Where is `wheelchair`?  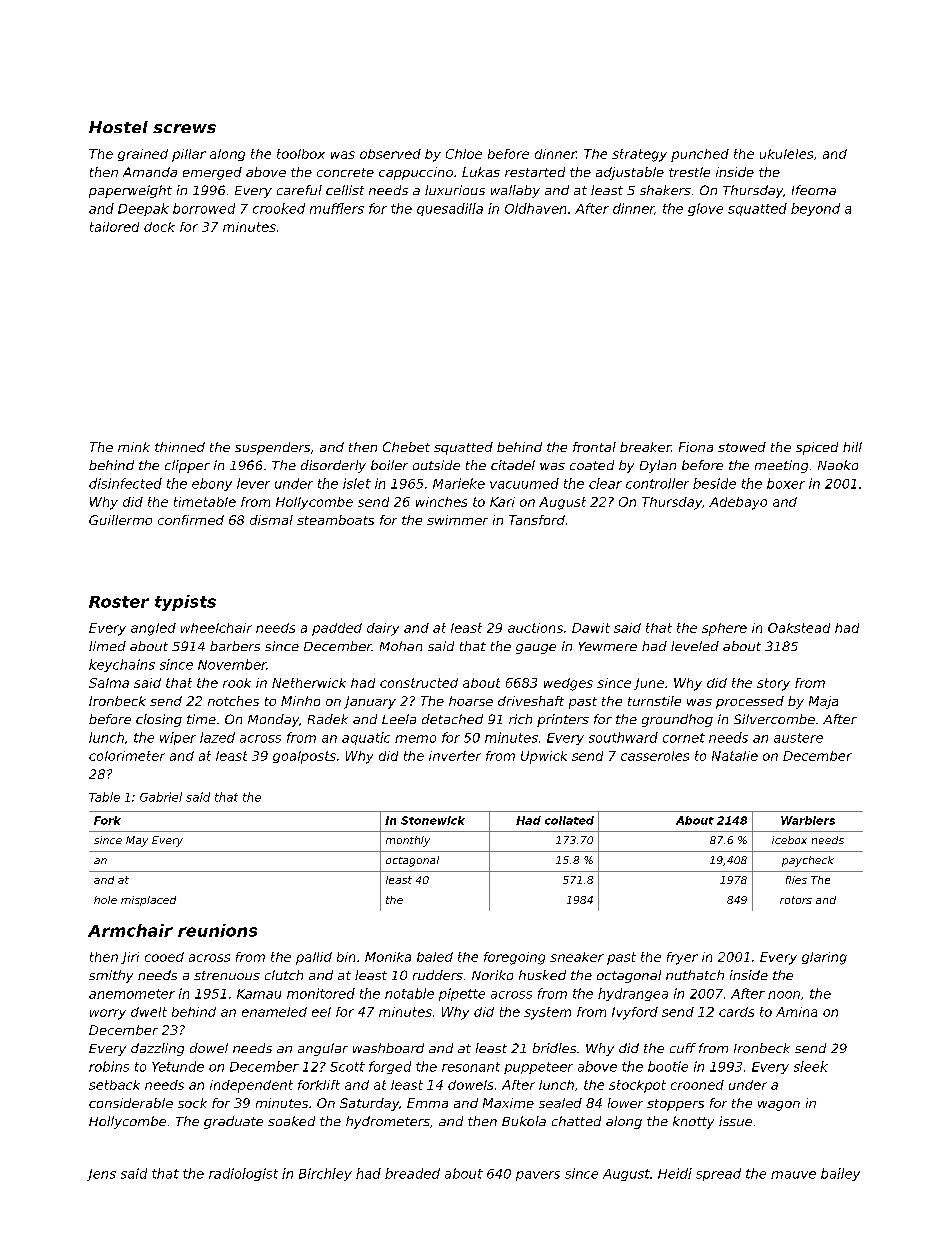 wheelchair is located at coordinates (216, 628).
